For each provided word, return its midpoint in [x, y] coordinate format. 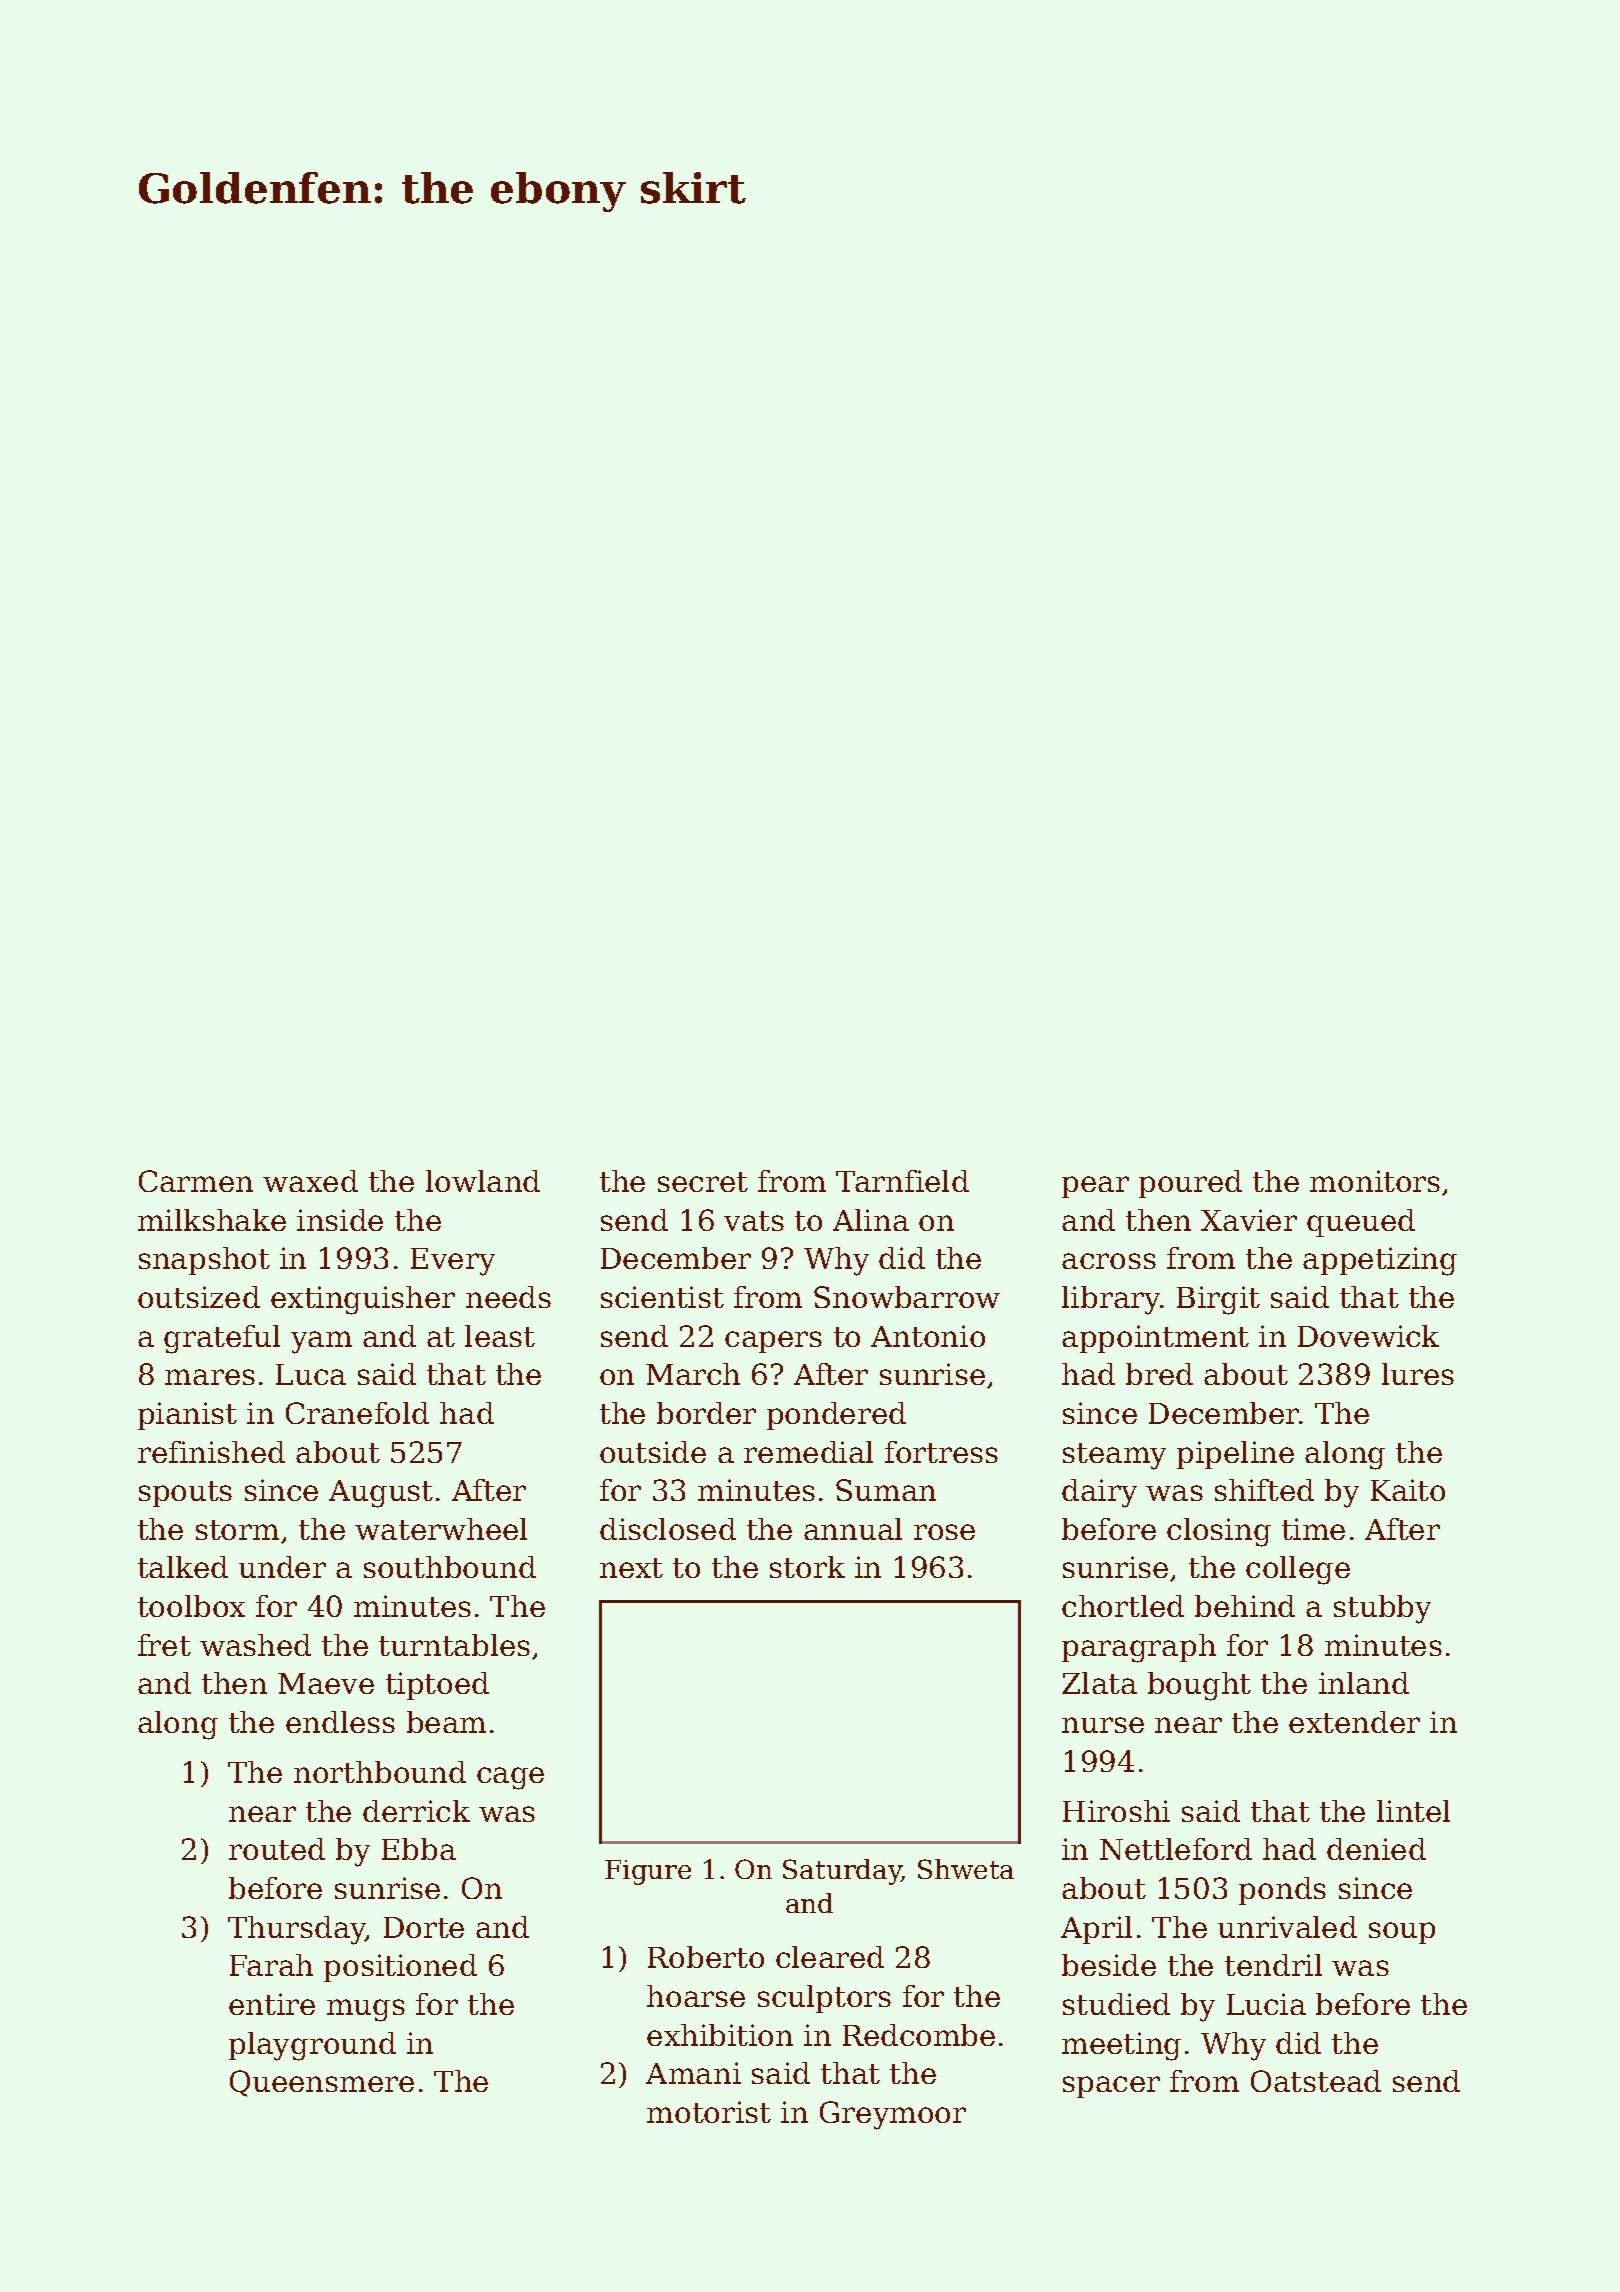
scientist [662, 1297]
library [1111, 1300]
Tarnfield [902, 1181]
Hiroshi [1116, 1811]
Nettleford [1176, 1849]
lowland [483, 1181]
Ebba [419, 1849]
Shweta [966, 1869]
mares [210, 1377]
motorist [709, 2112]
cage [510, 1778]
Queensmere [322, 2083]
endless [340, 1722]
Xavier [1249, 1220]
